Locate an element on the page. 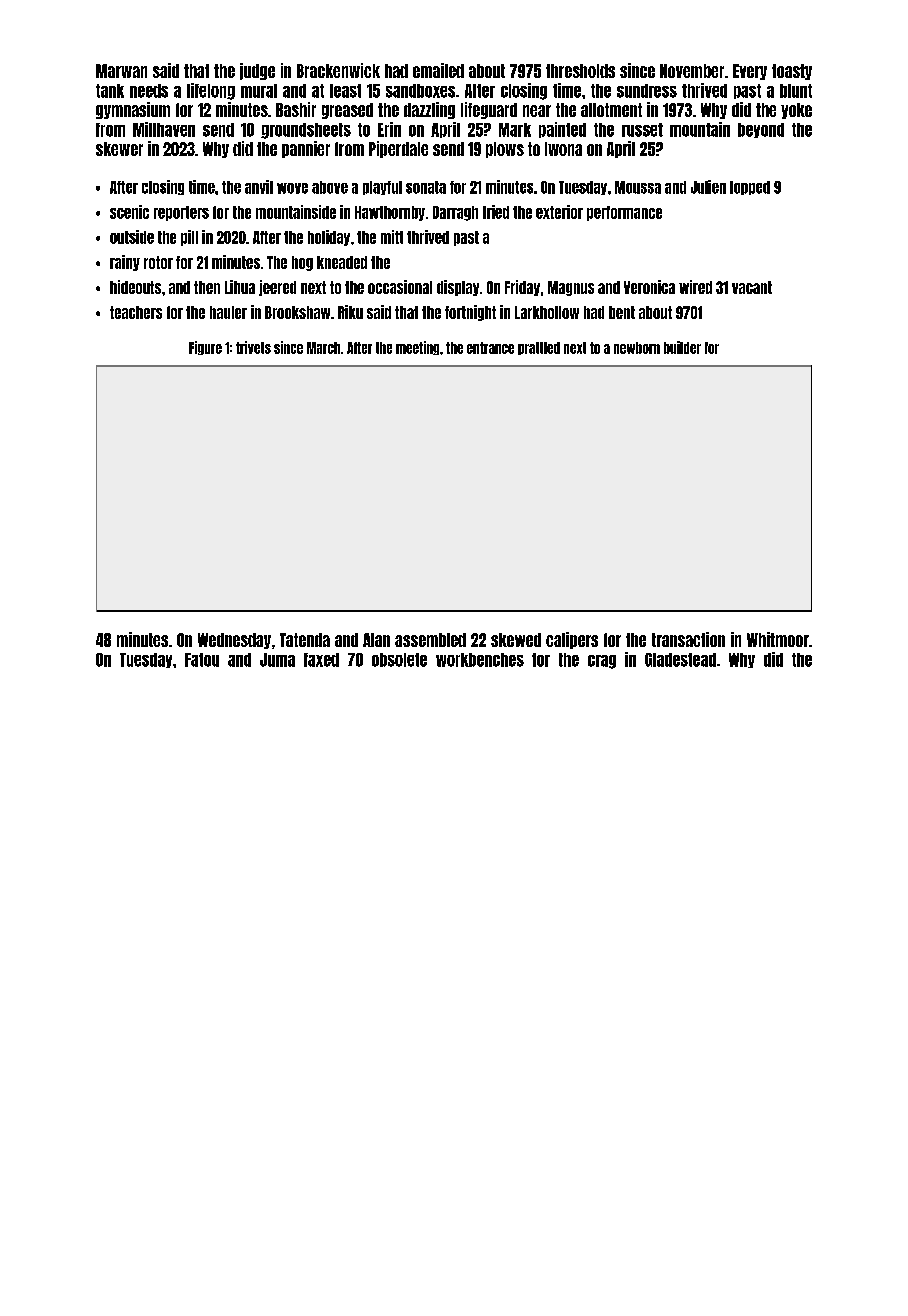 The width and height of the image is (908, 1316). reporters is located at coordinates (181, 213).
